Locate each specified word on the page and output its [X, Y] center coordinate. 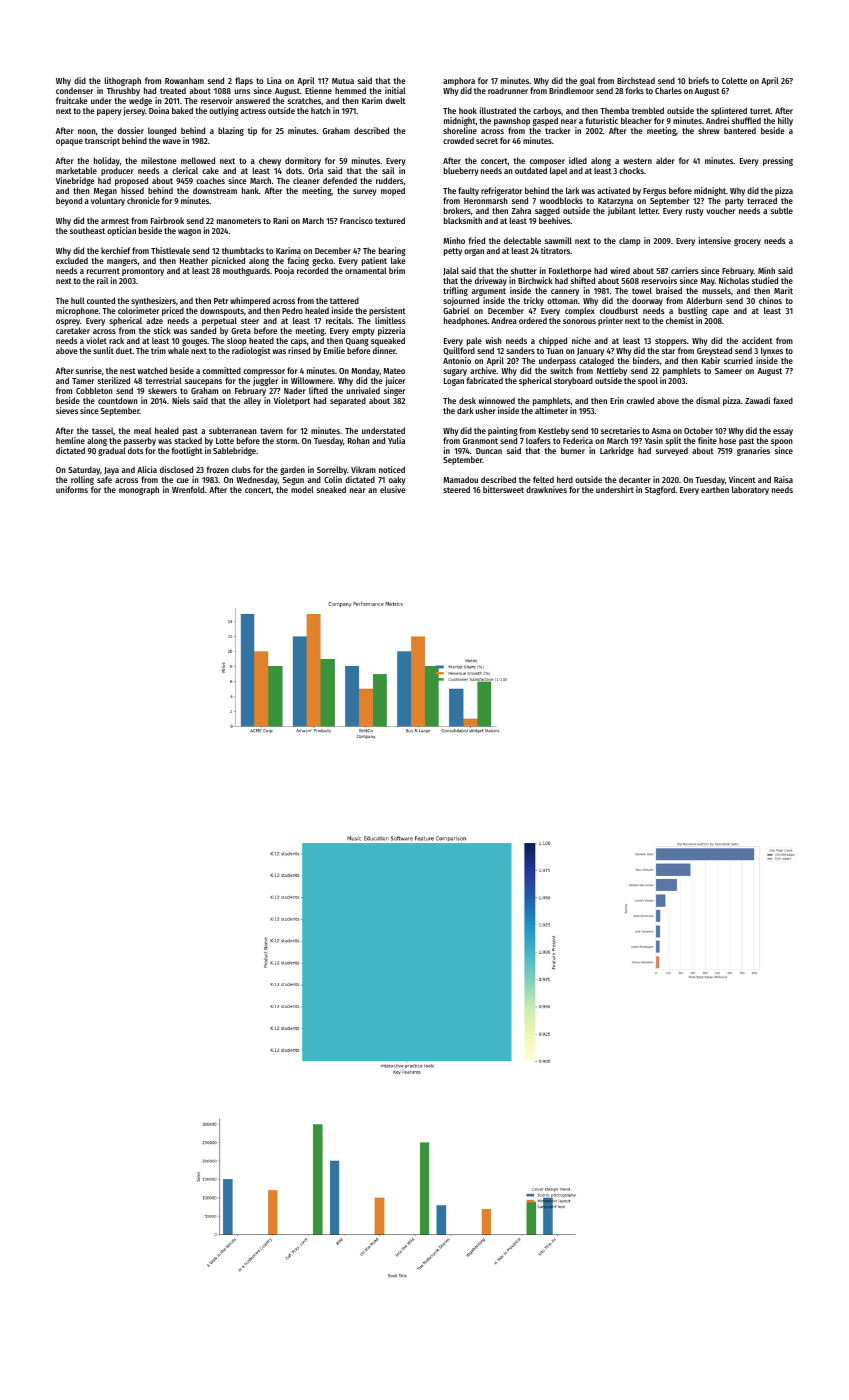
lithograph [123, 81]
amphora [459, 81]
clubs [241, 469]
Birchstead [636, 80]
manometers [239, 221]
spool [648, 381]
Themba [614, 110]
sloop [237, 341]
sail [388, 170]
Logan [454, 382]
